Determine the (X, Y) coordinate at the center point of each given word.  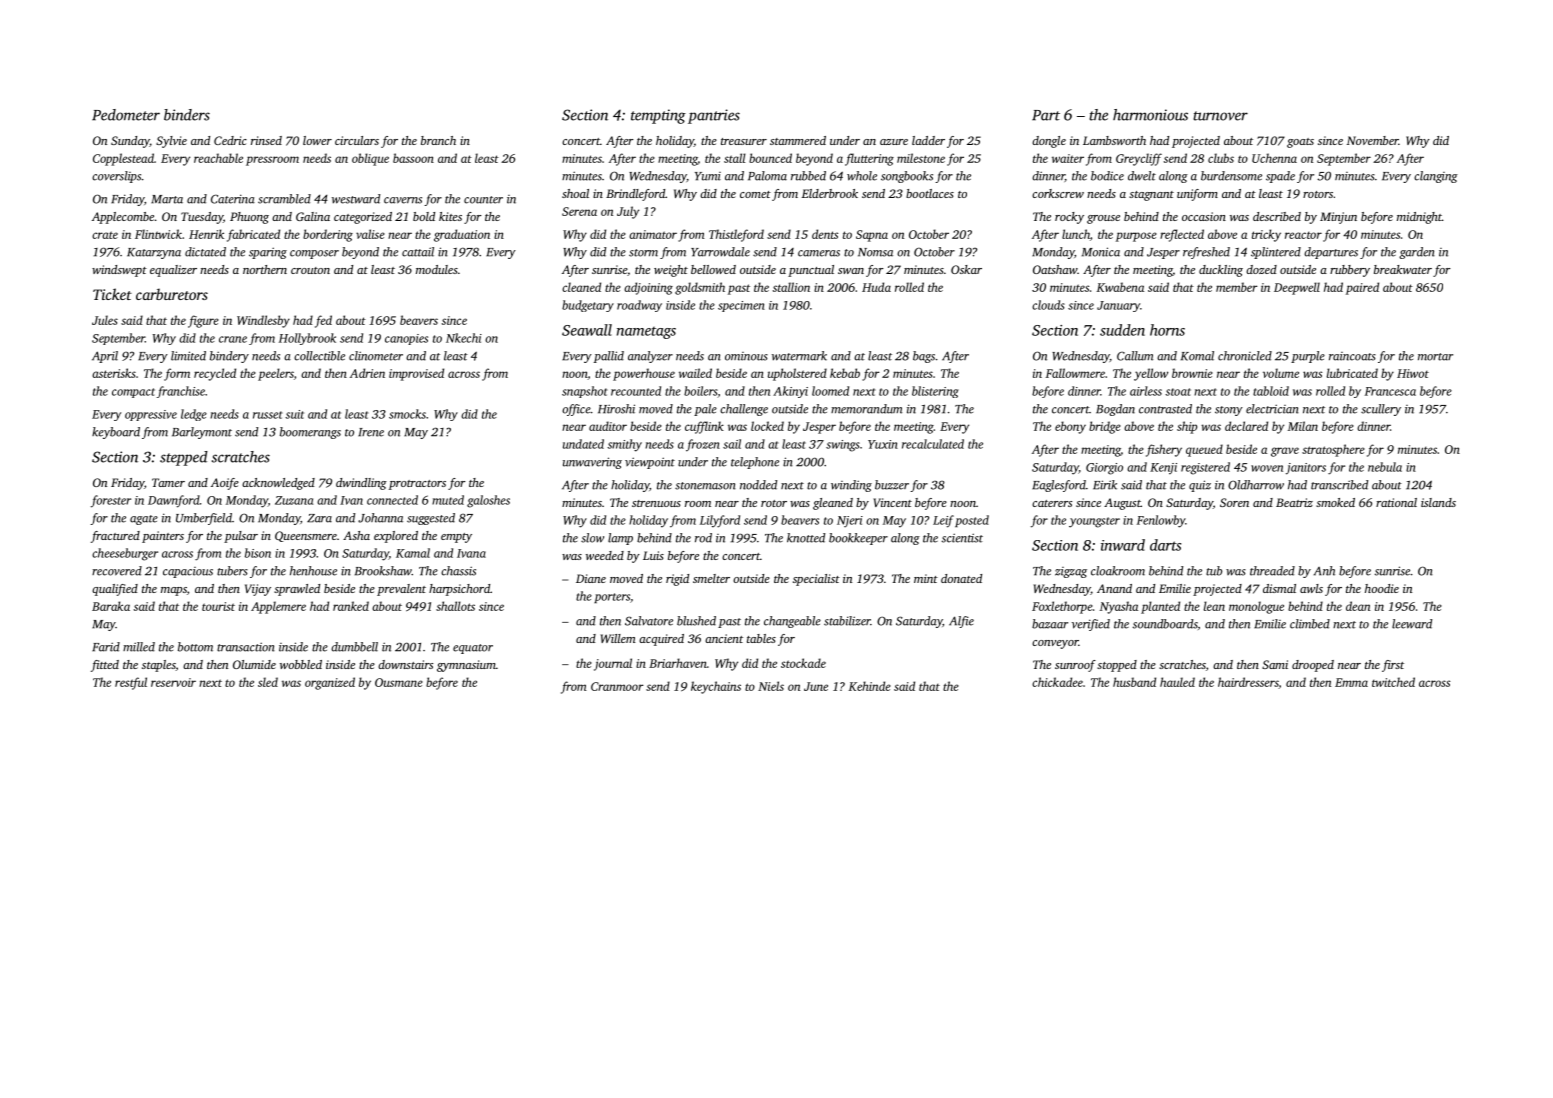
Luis (653, 555)
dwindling (361, 484)
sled (268, 682)
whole (862, 176)
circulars (357, 140)
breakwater (1403, 269)
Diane (591, 578)
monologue (1256, 607)
